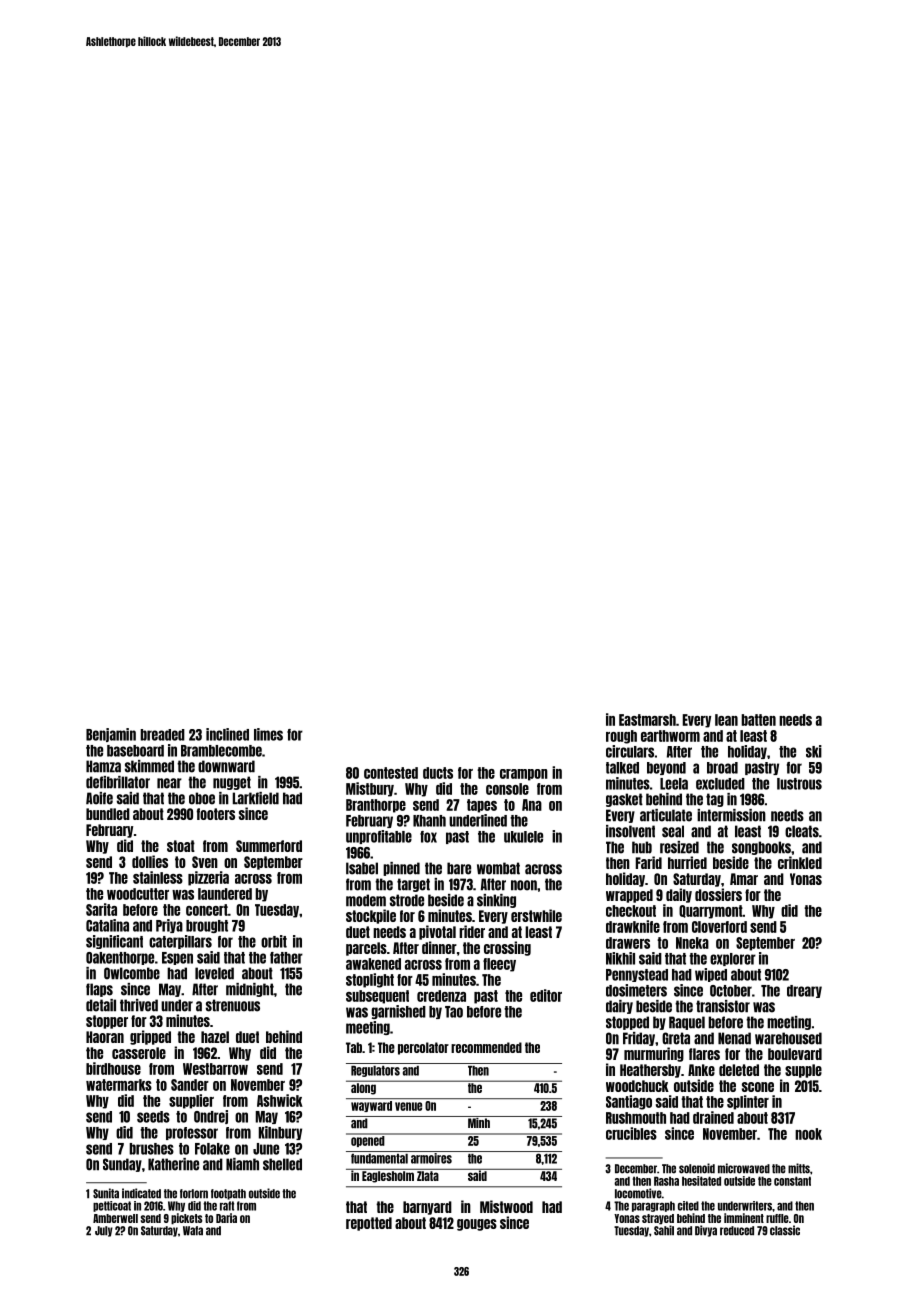 The height and width of the page is (1316, 908). Describe the element at coordinates (427, 1208) in the page. I see `barnyard` at that location.
